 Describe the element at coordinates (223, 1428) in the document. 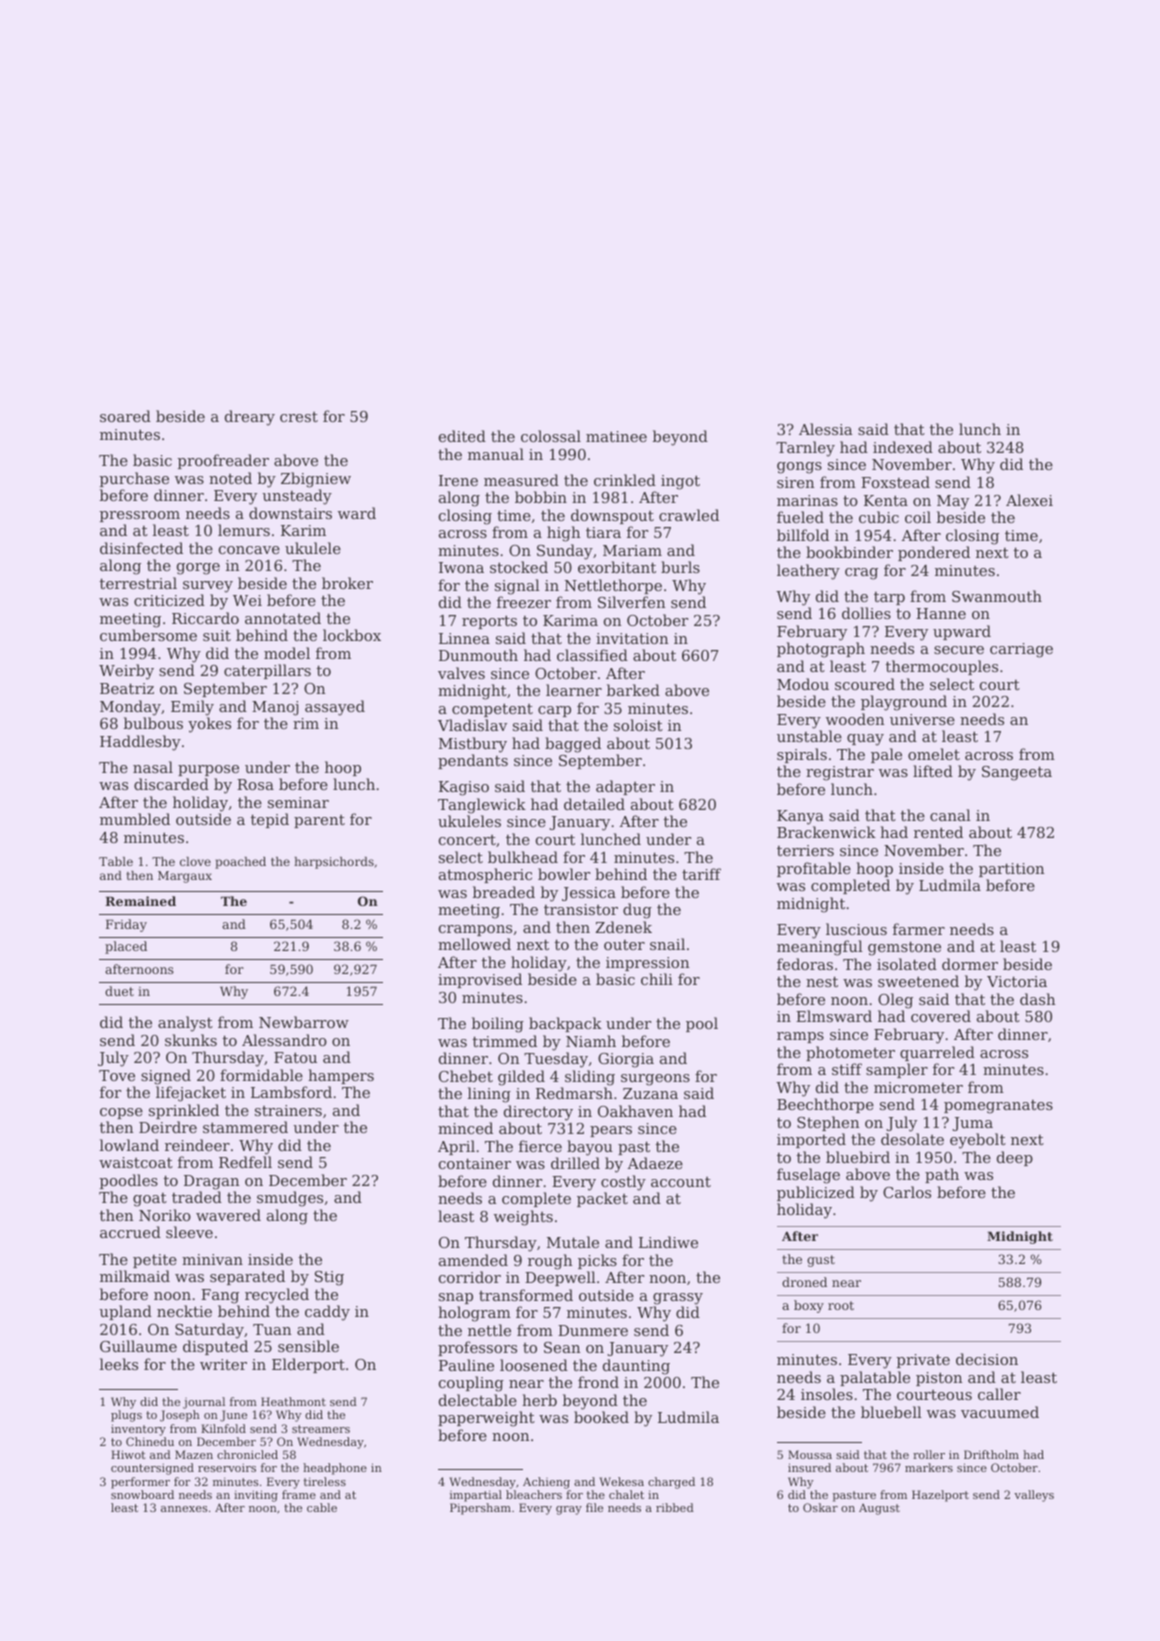

I see `Kilnfold` at that location.
